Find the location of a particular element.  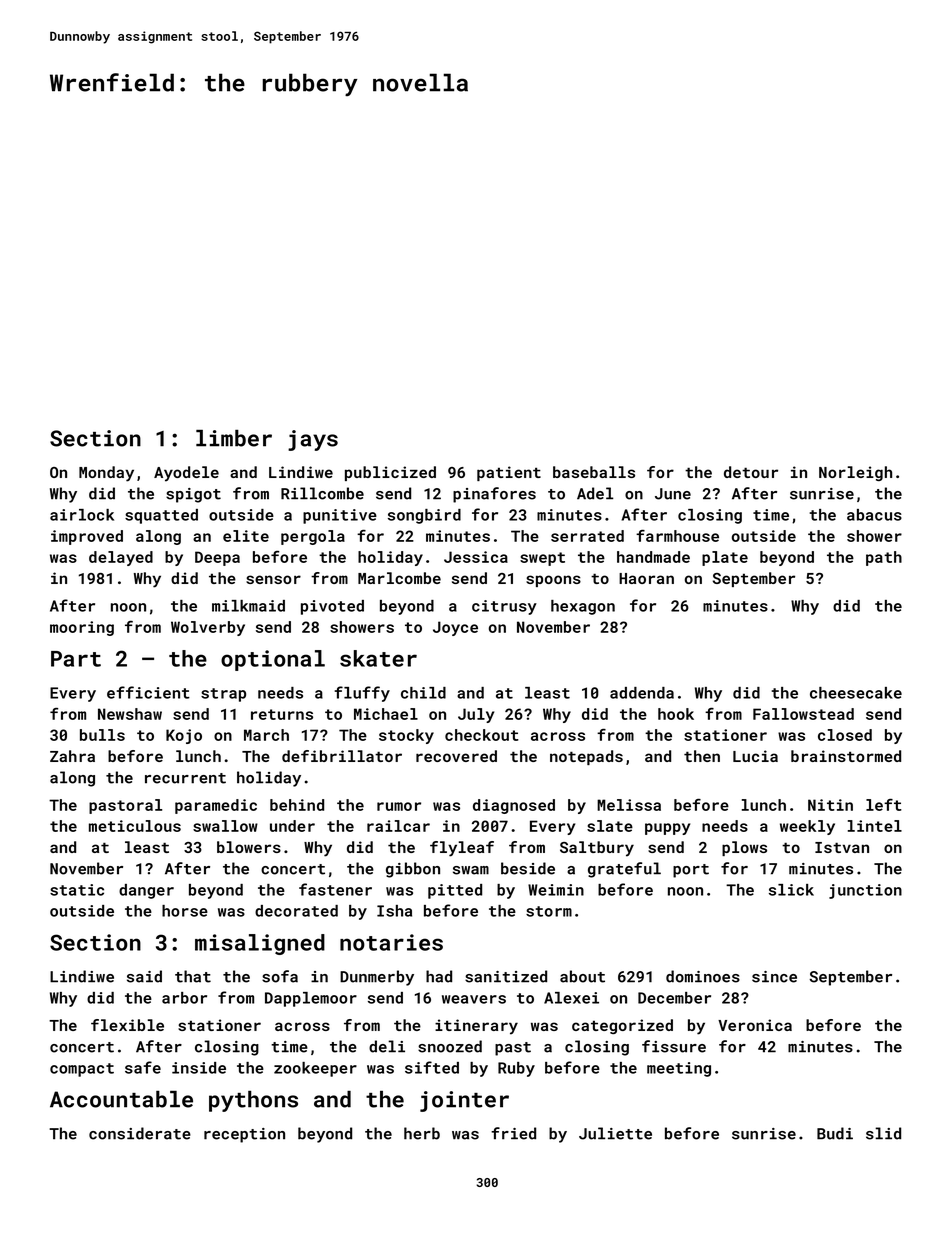

Nitin is located at coordinates (830, 805).
